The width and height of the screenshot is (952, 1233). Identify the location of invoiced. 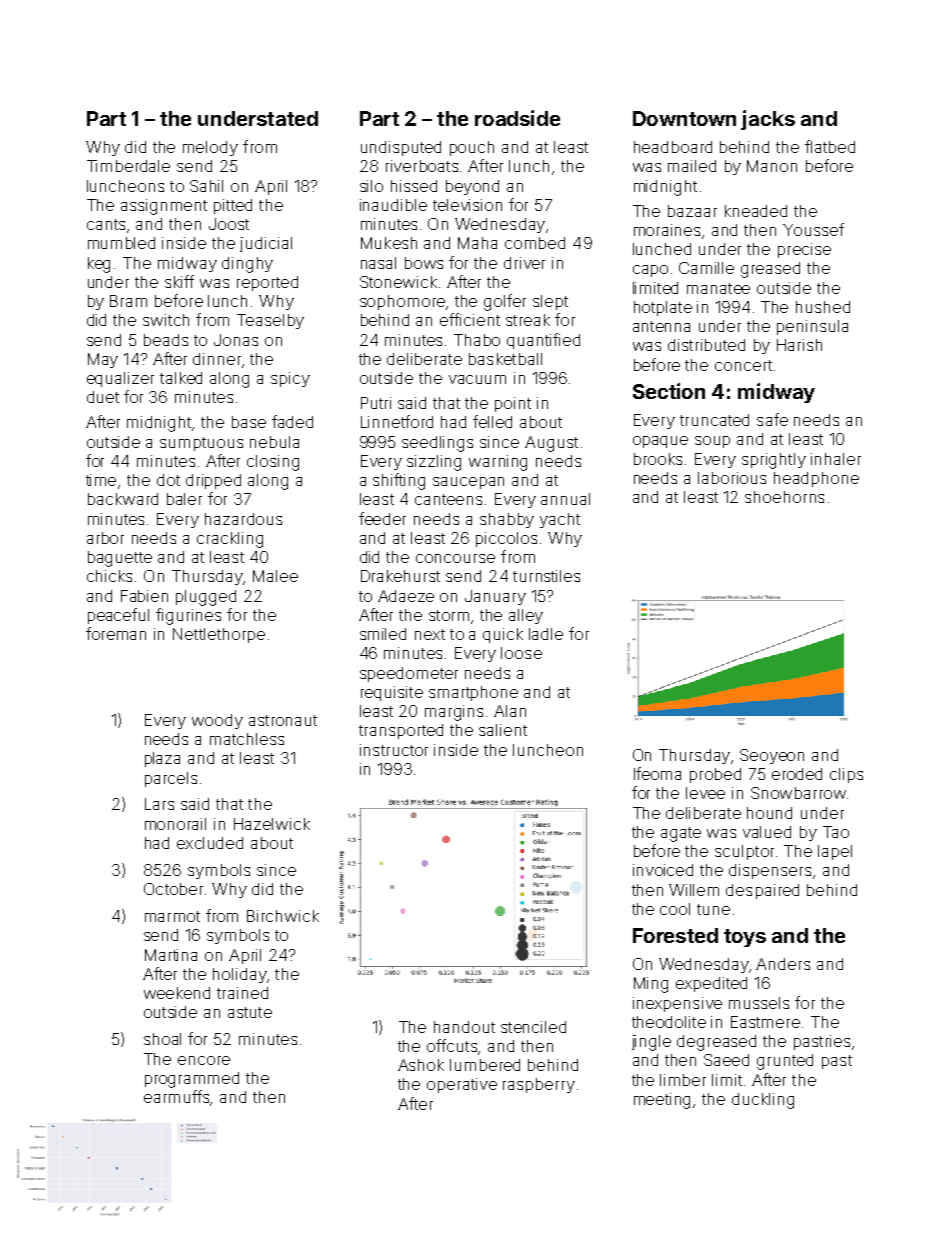
(663, 870).
